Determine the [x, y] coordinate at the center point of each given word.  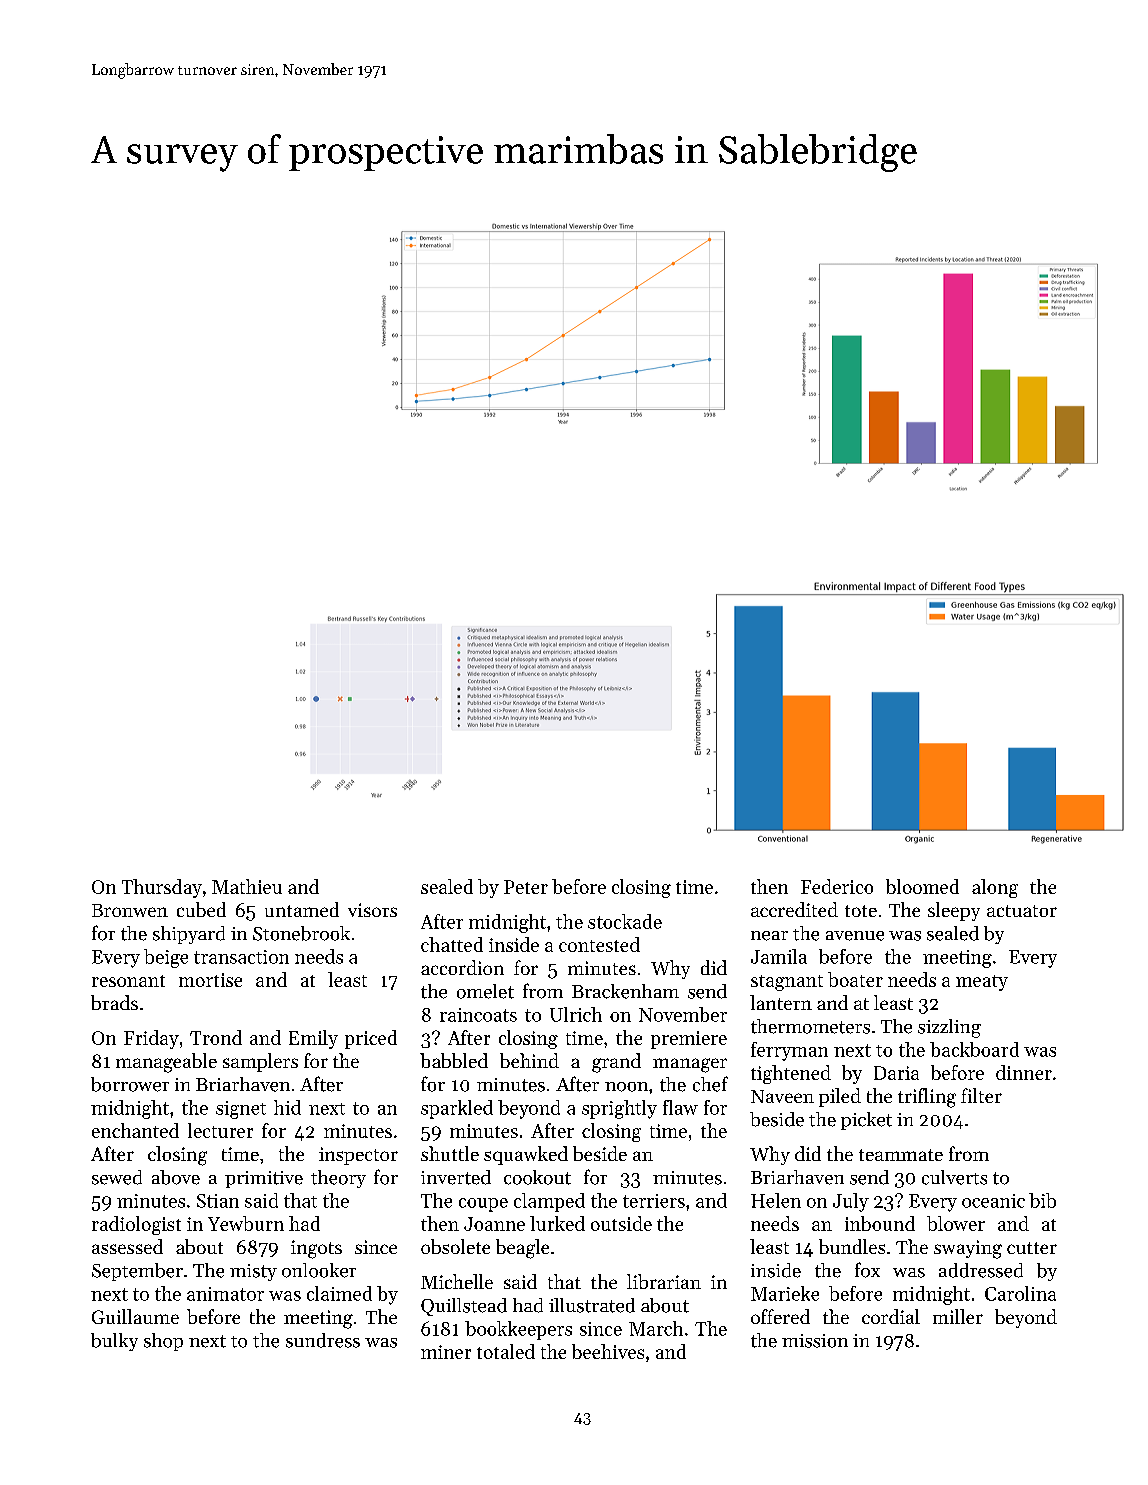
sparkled [457, 1109]
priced [371, 1039]
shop [163, 1342]
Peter [526, 887]
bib [1042, 1200]
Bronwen [130, 910]
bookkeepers [518, 1330]
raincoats [478, 1015]
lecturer [220, 1130]
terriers [654, 1201]
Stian [218, 1201]
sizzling [949, 1028]
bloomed [922, 886]
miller [958, 1316]
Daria [896, 1073]
